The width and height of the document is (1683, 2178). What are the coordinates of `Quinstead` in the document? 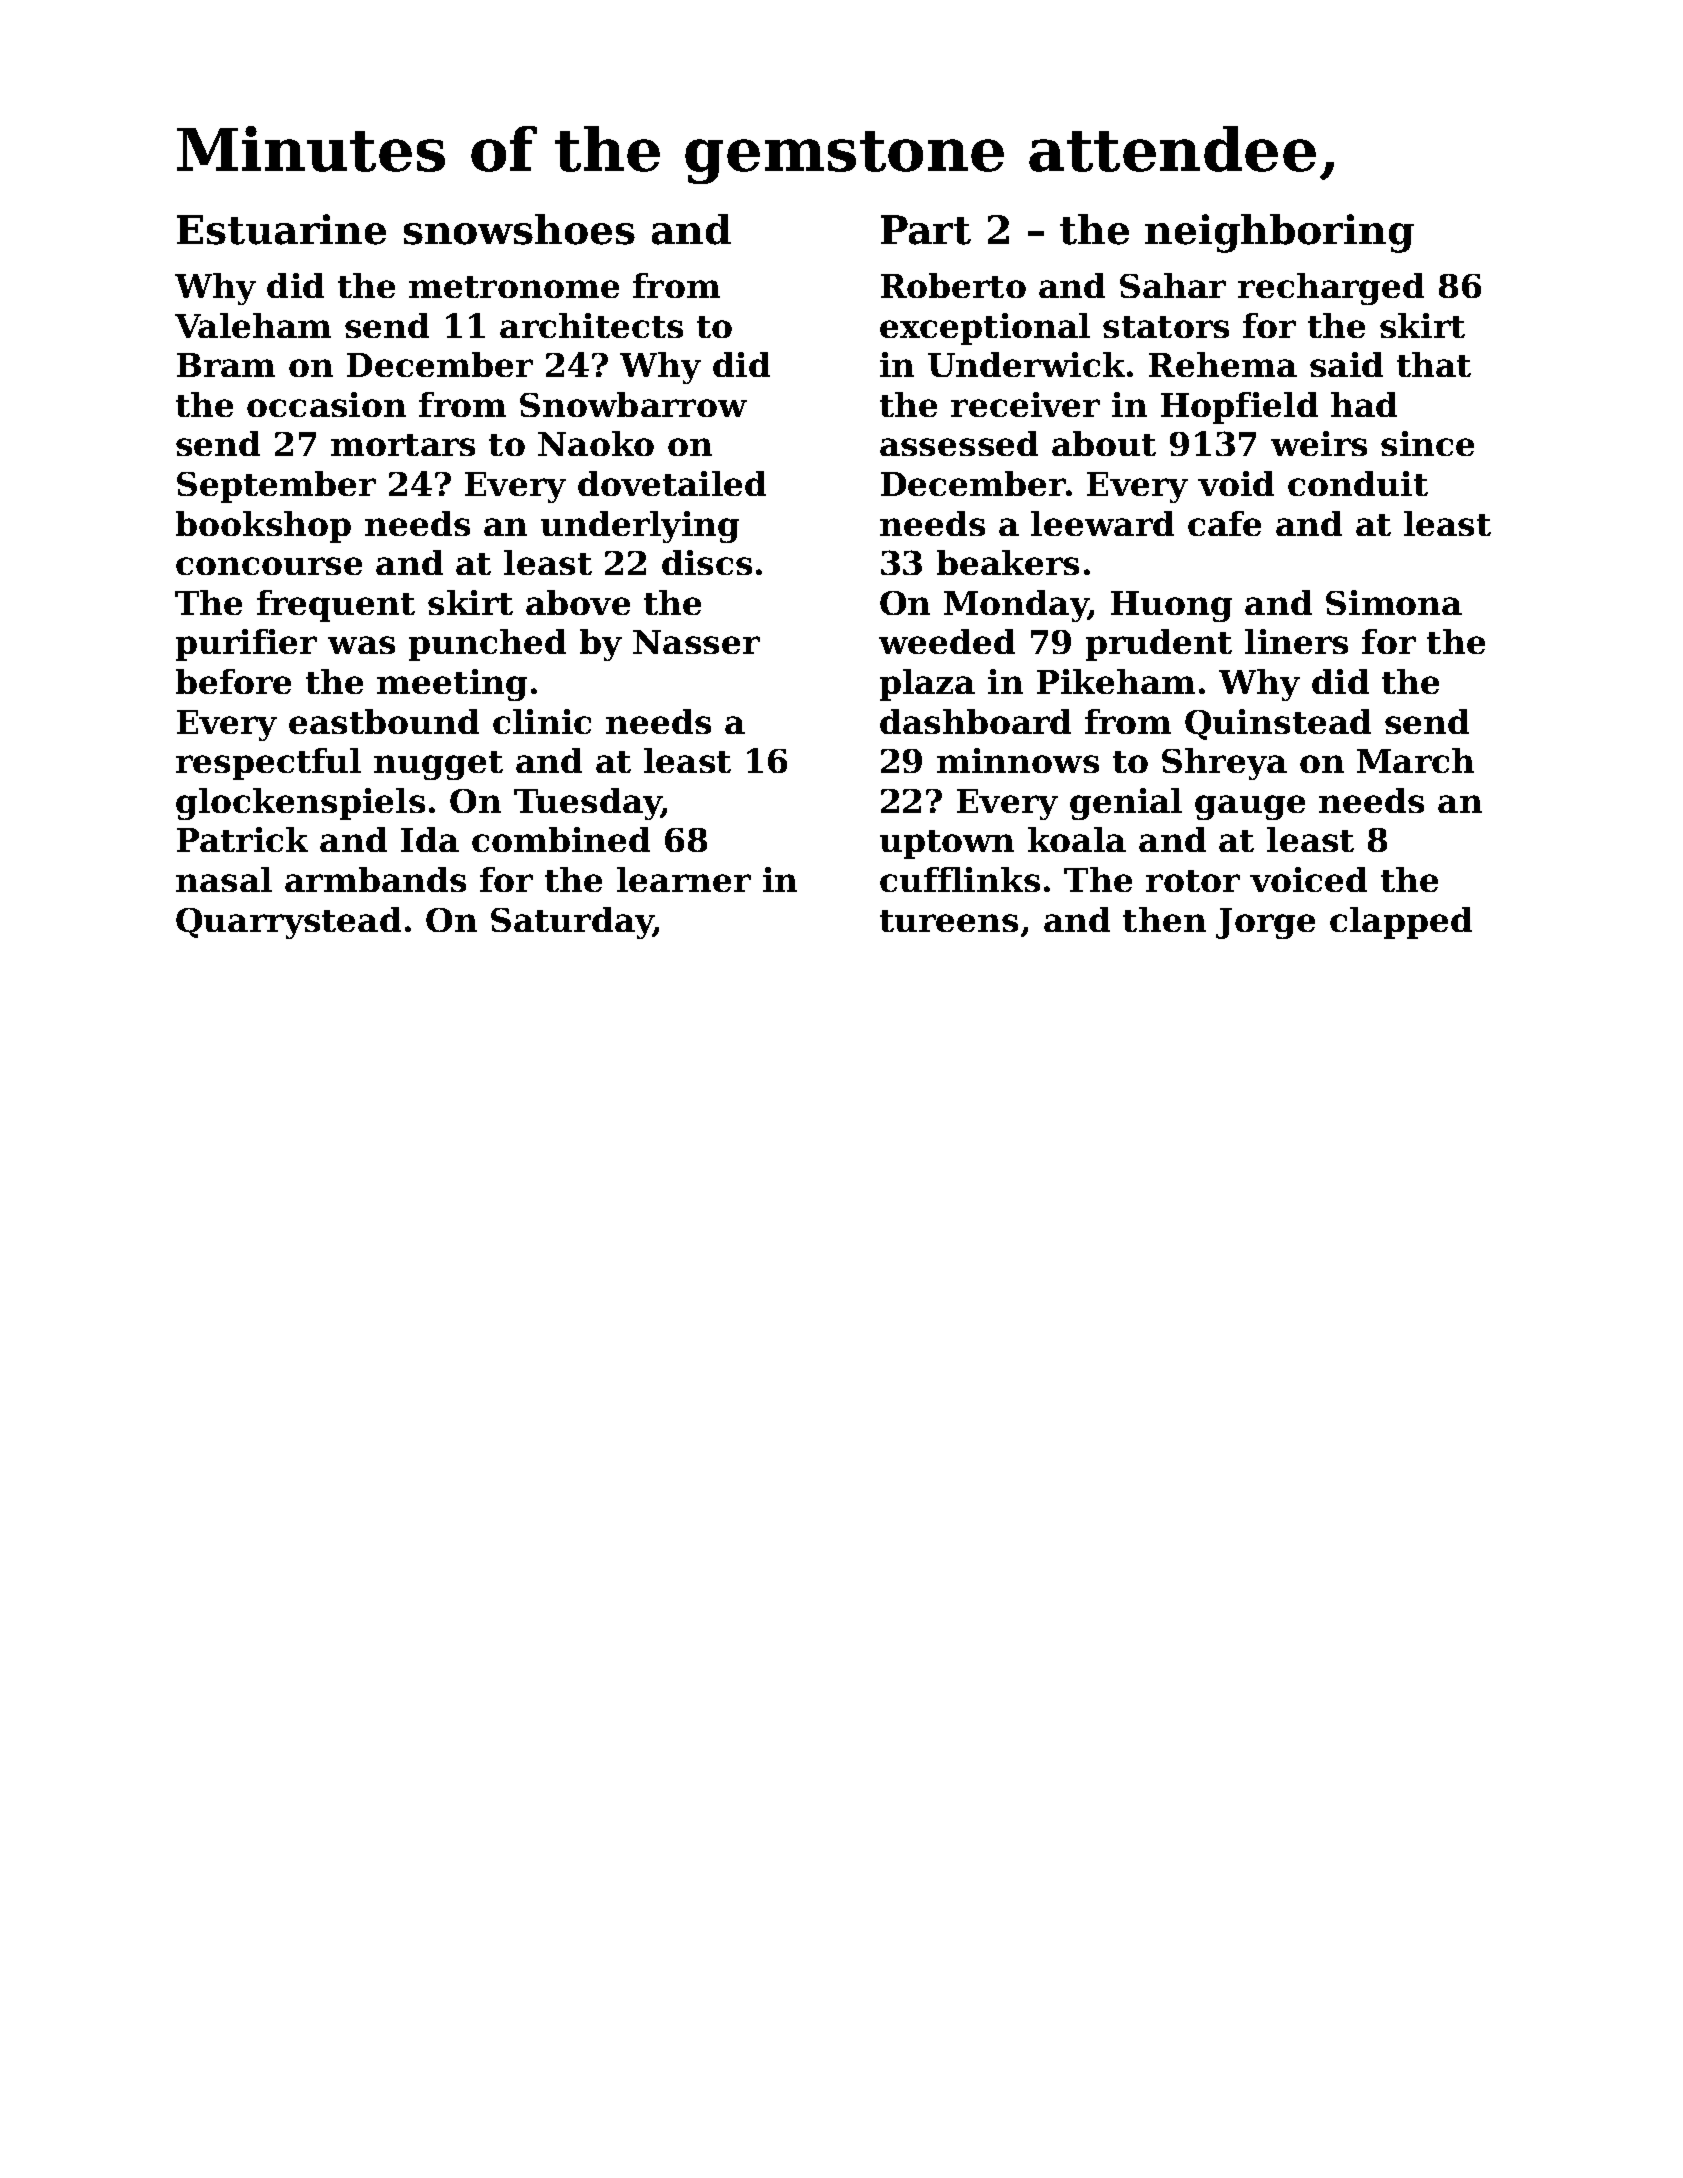 It's located at (1278, 724).
